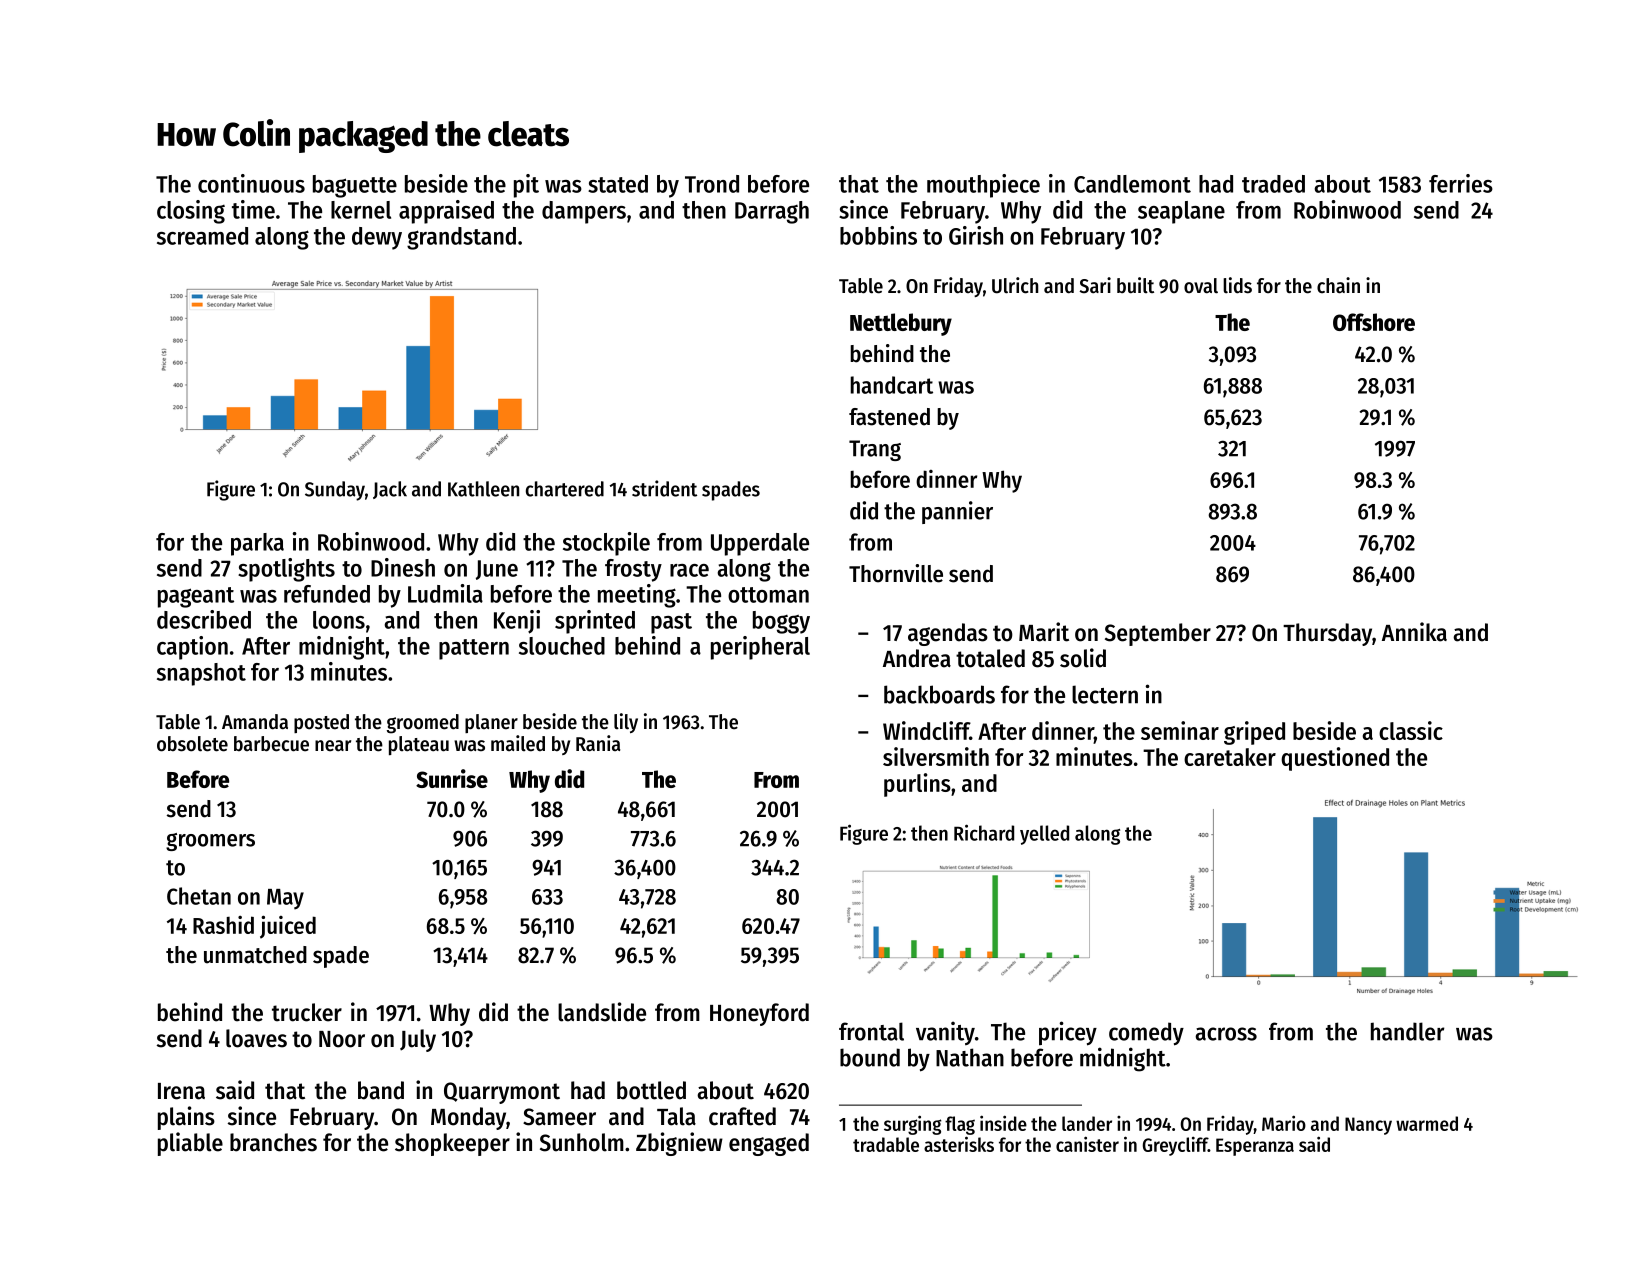 This image has width=1649, height=1274. Describe the element at coordinates (1273, 184) in the image. I see `traded` at that location.
